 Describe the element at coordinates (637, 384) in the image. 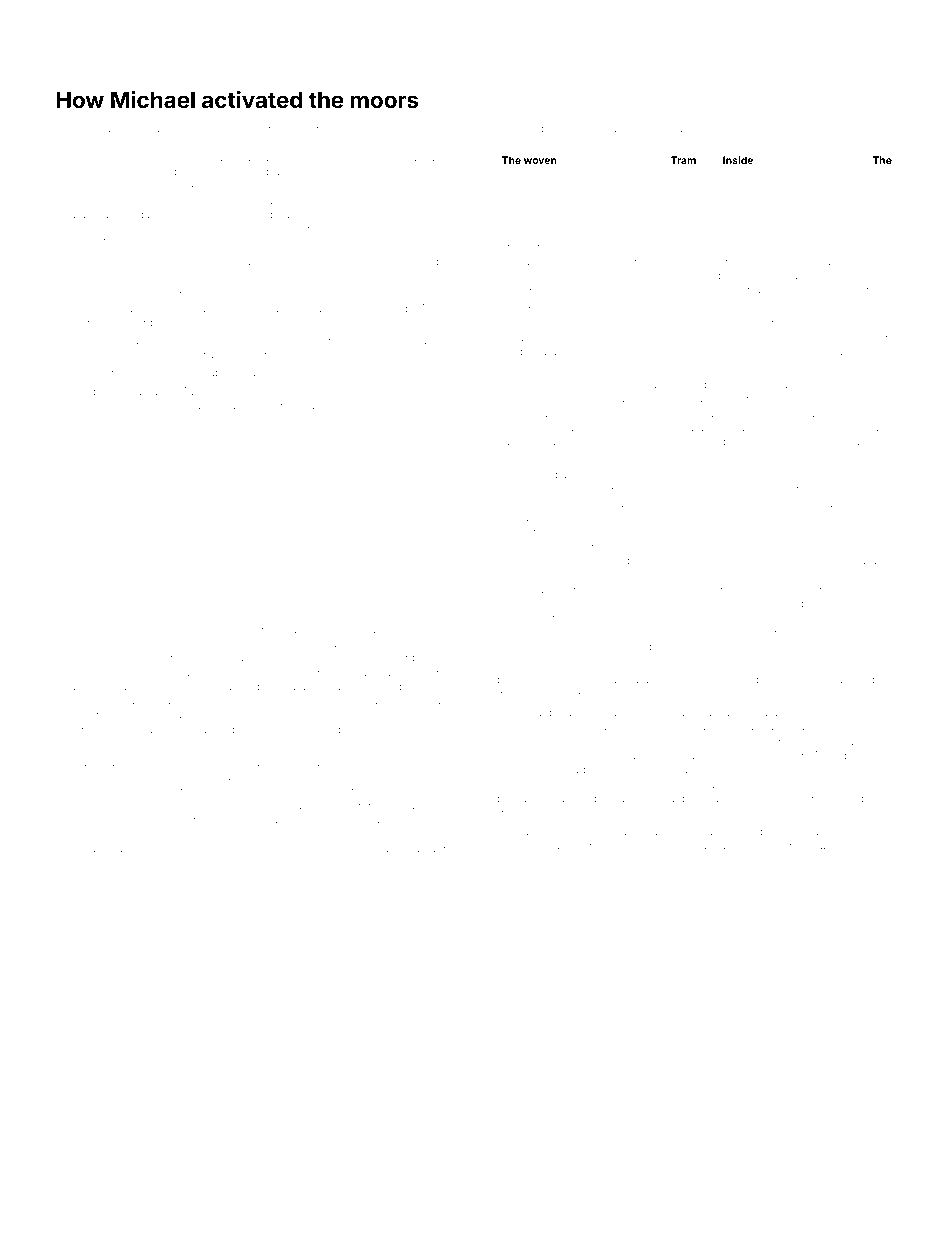

I see `snowboard` at that location.
